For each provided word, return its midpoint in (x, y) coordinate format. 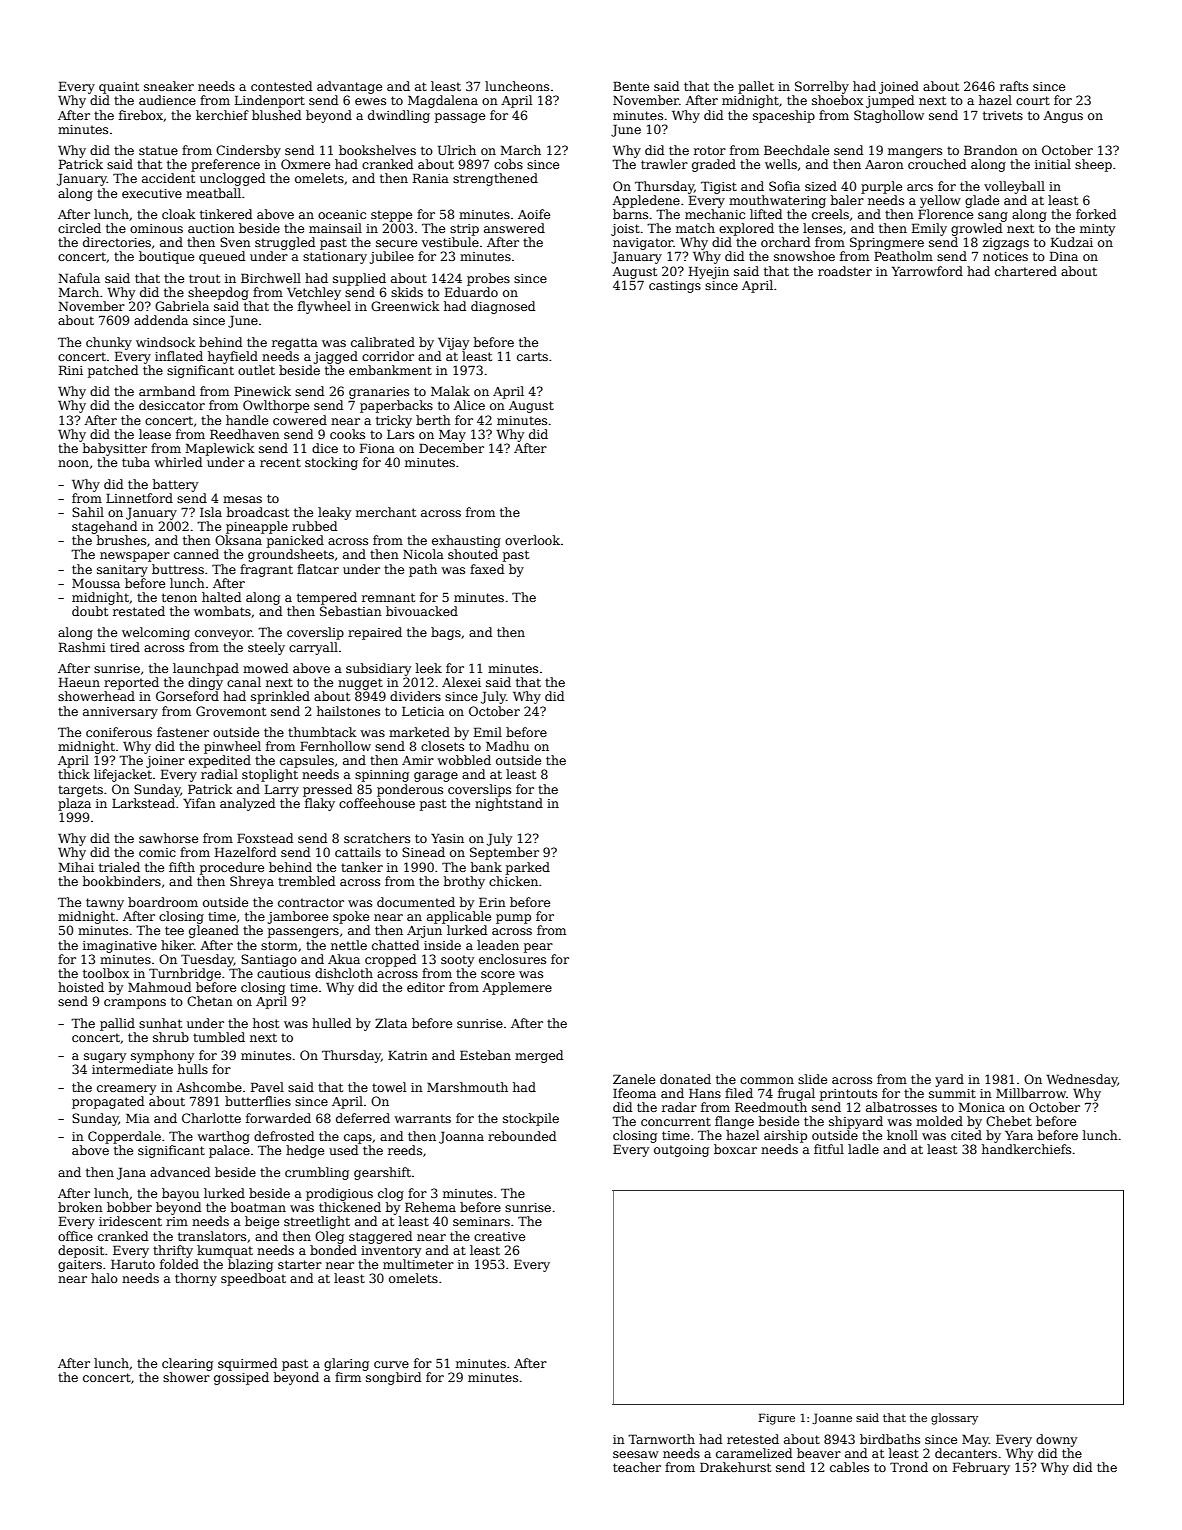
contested (281, 86)
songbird (393, 1378)
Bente (631, 86)
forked (1096, 214)
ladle (863, 1149)
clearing (187, 1364)
